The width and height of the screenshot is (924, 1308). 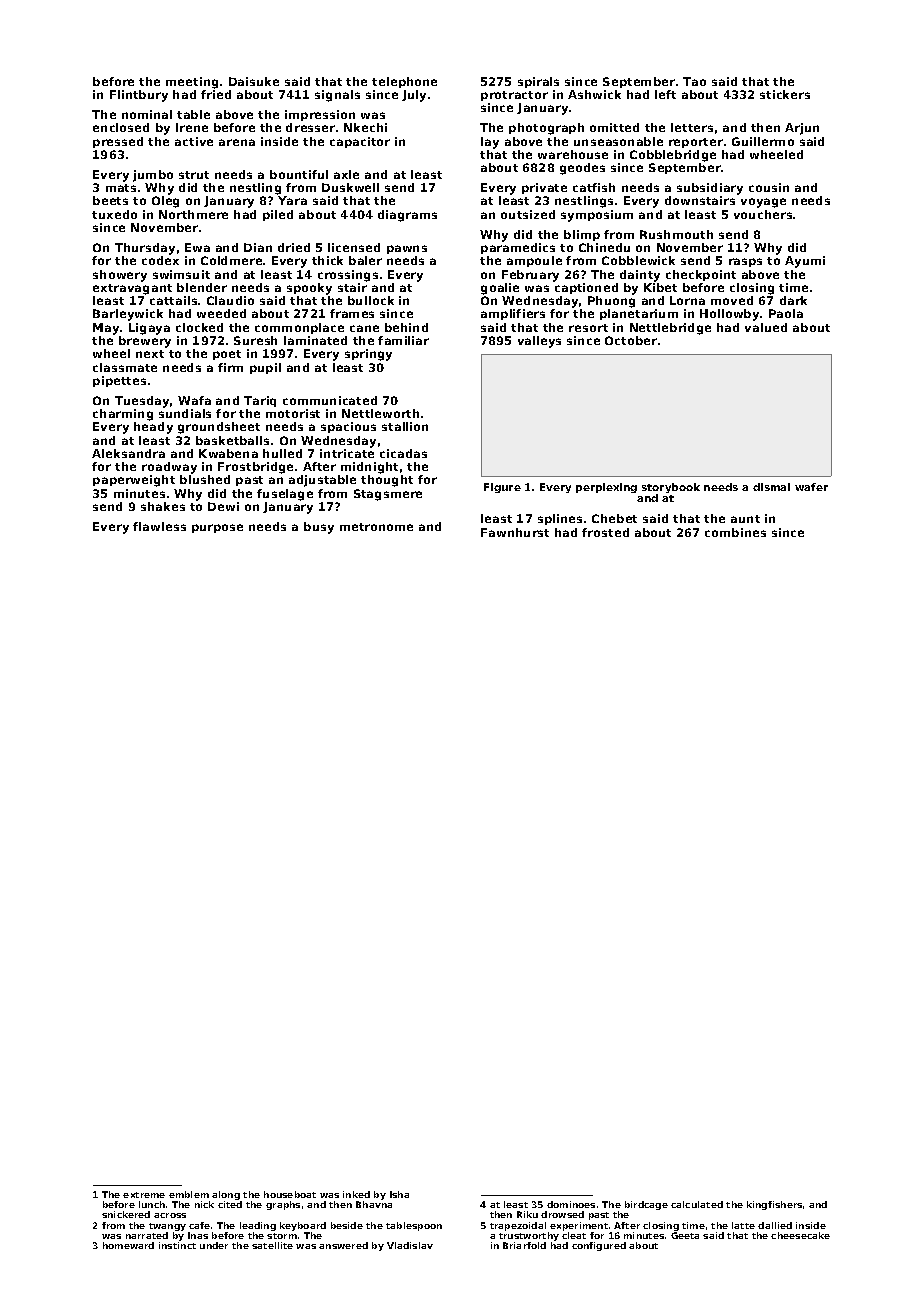 I want to click on extreme, so click(x=144, y=1195).
